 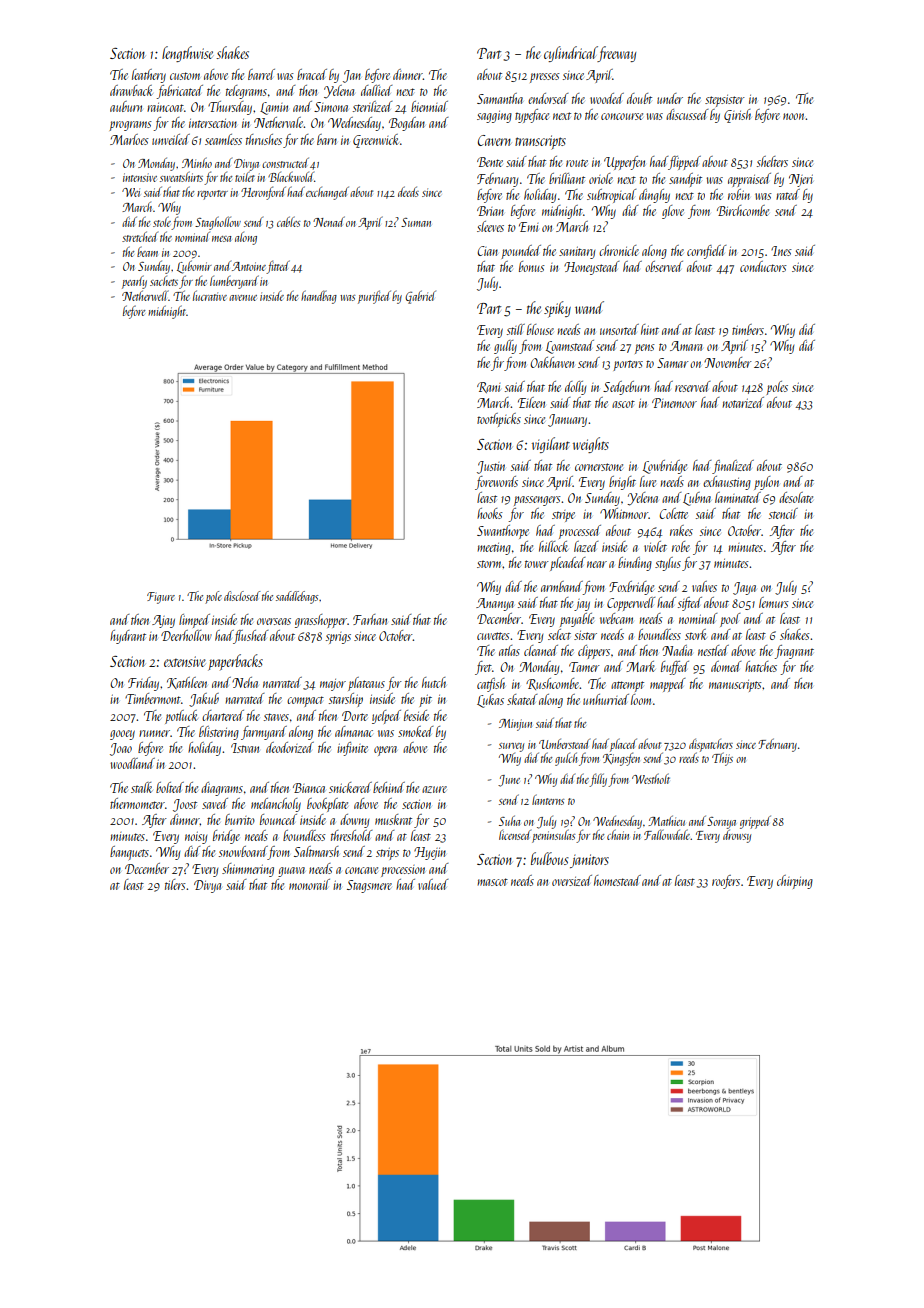 What do you see at coordinates (617, 54) in the screenshot?
I see `freeway` at bounding box center [617, 54].
